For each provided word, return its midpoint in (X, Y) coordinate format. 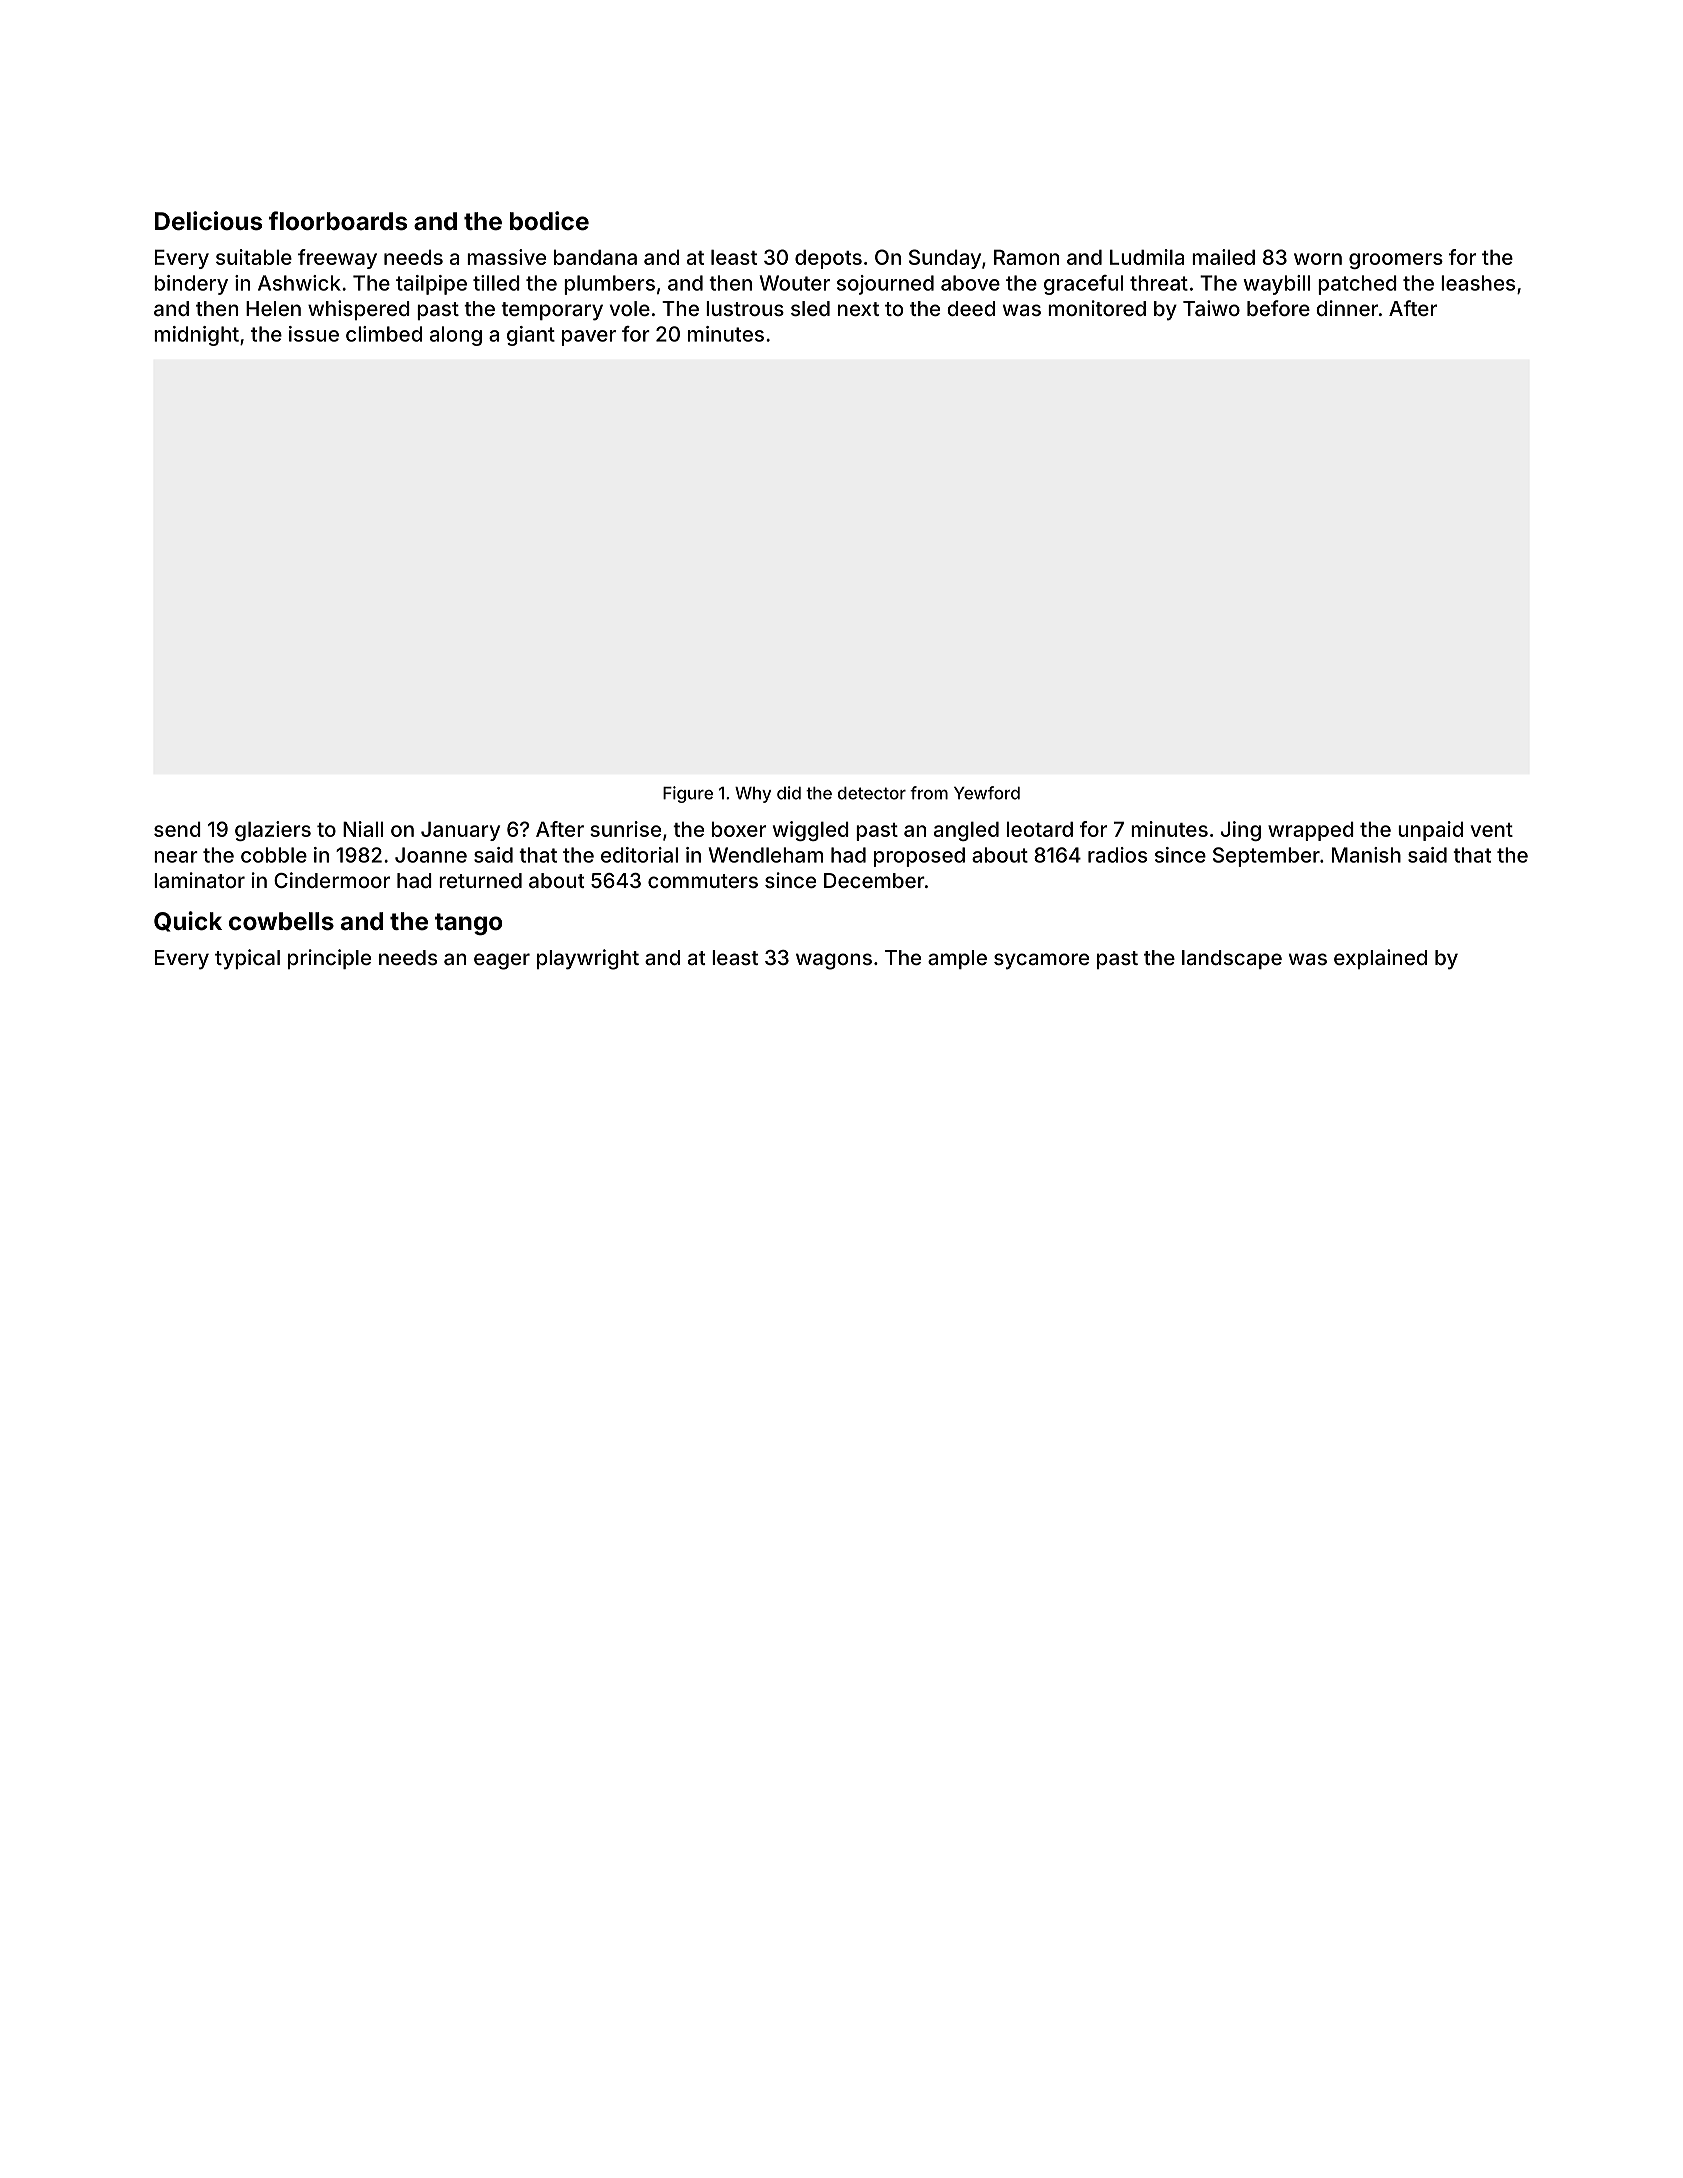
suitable (254, 257)
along (456, 336)
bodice (549, 221)
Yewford (987, 793)
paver (589, 338)
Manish (1366, 855)
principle (329, 959)
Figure (688, 794)
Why (753, 795)
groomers (1396, 261)
